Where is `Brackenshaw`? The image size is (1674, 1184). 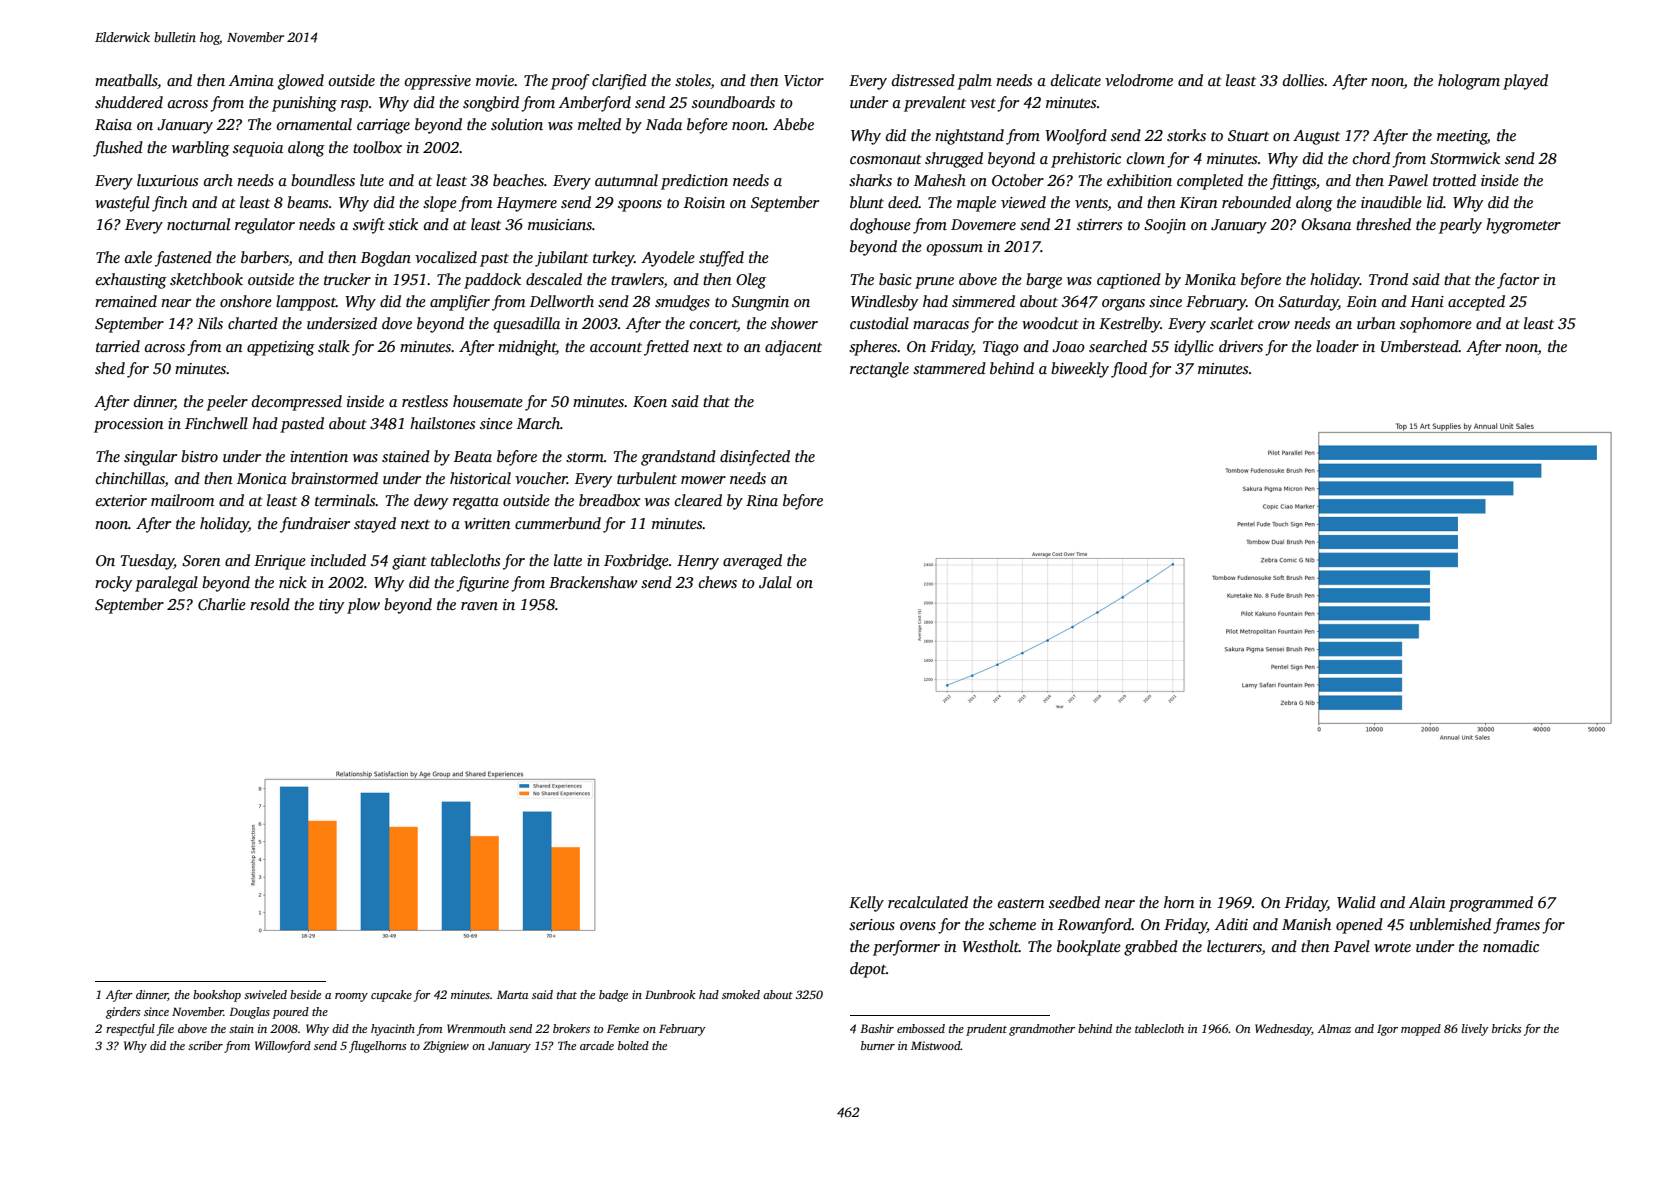 Brackenshaw is located at coordinates (593, 582).
